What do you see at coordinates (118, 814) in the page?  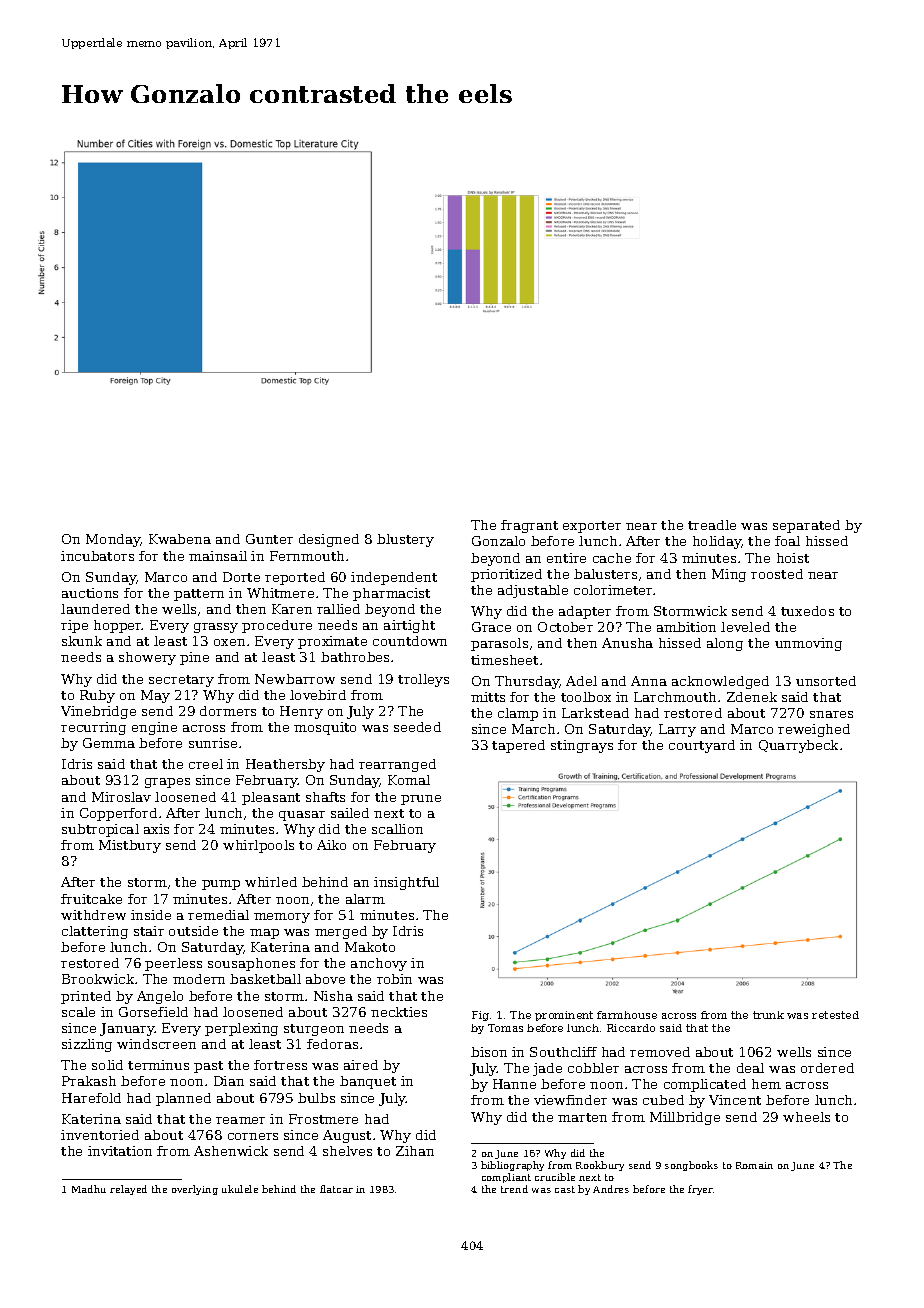 I see `Copperford` at bounding box center [118, 814].
